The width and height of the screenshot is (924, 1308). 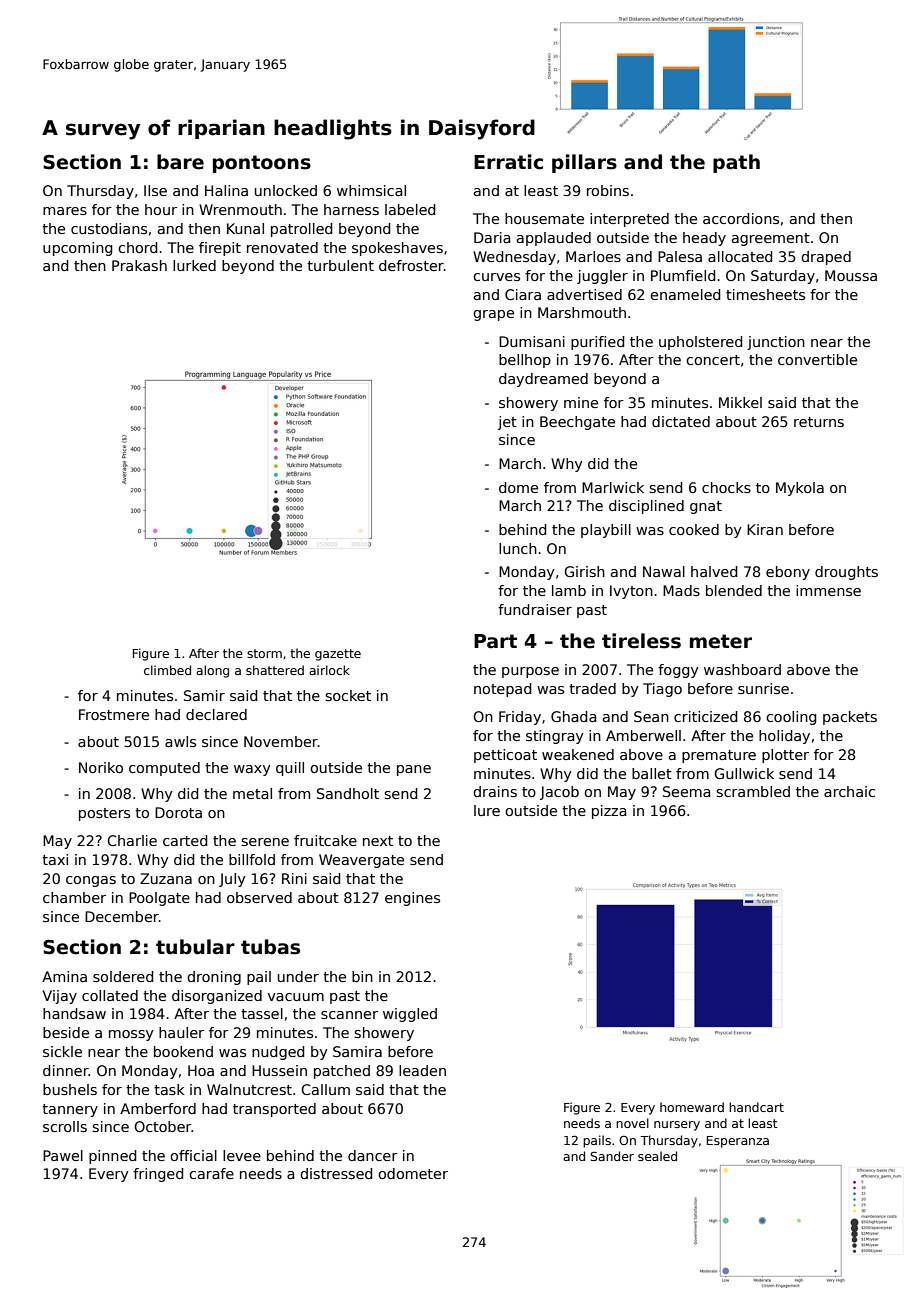 What do you see at coordinates (194, 265) in the screenshot?
I see `lurked` at bounding box center [194, 265].
